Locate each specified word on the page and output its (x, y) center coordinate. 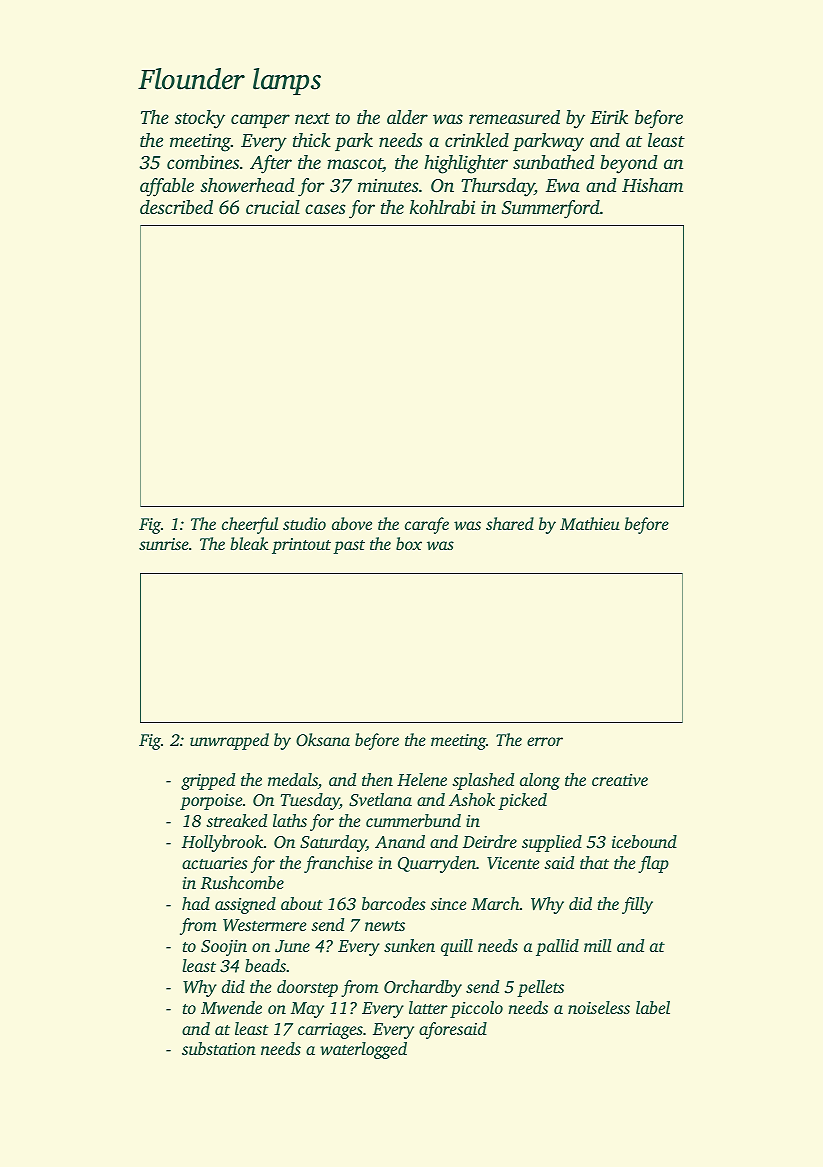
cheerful (250, 525)
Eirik (609, 117)
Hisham (652, 185)
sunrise (164, 544)
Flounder (191, 79)
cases (325, 209)
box (409, 543)
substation (219, 1048)
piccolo (476, 1009)
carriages (330, 1031)
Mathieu (590, 523)
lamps (287, 81)
